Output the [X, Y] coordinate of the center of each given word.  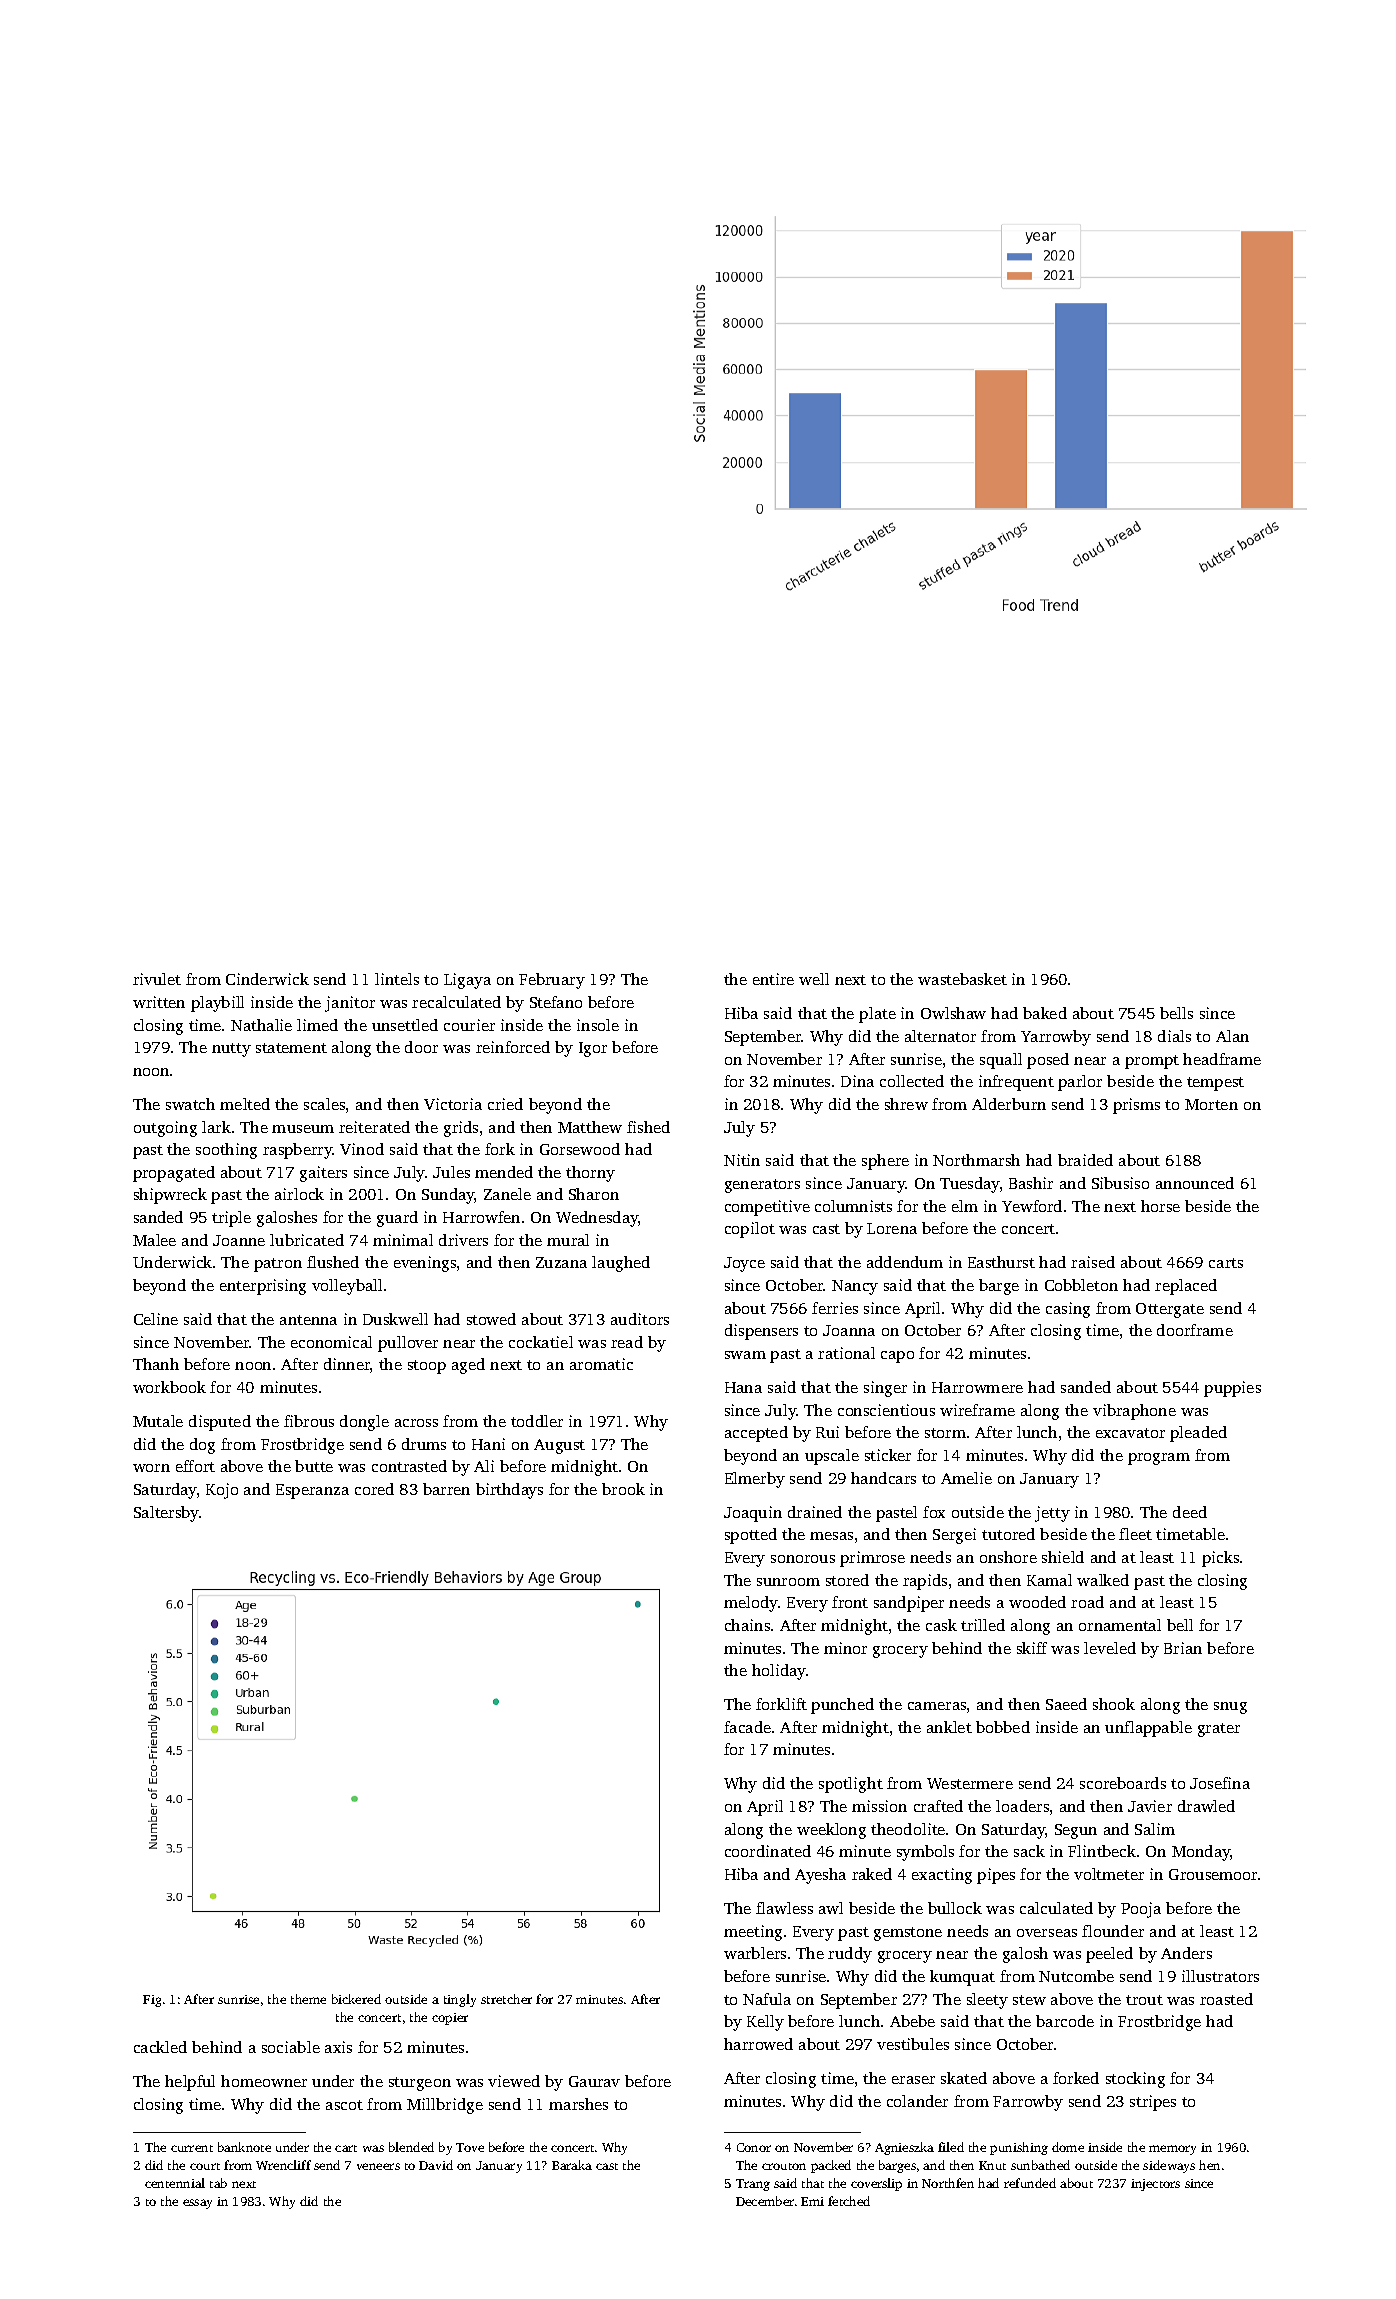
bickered [356, 1999]
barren [446, 1489]
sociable [291, 2047]
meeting [753, 1933]
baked [1045, 1013]
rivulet [157, 979]
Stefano [556, 1002]
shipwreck [170, 1196]
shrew [906, 1104]
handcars [883, 1478]
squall [1001, 1061]
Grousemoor [1213, 1874]
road [1087, 1602]
